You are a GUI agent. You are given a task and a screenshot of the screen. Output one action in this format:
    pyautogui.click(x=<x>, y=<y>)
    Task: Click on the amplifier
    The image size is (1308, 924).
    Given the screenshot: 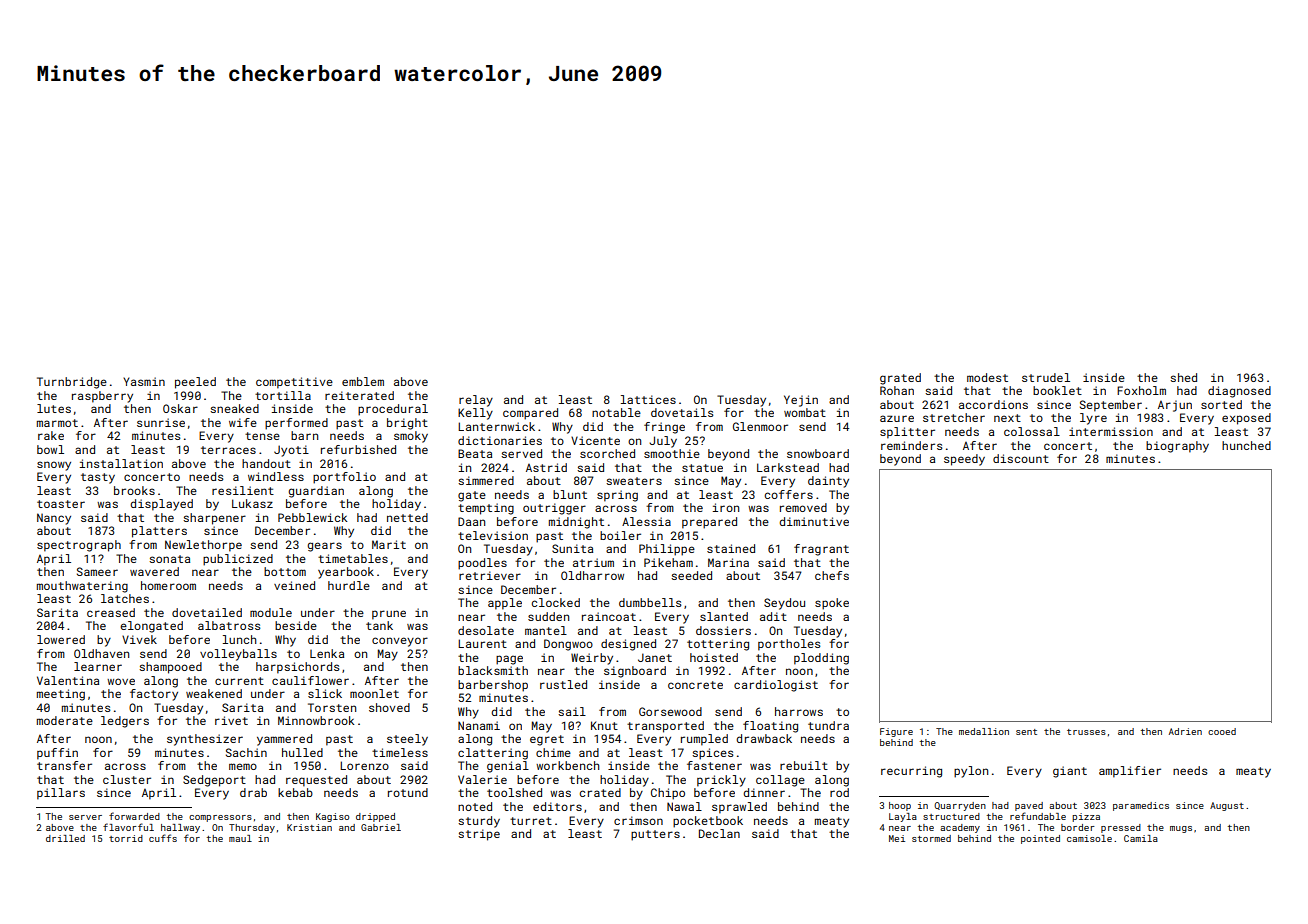 What is the action you would take?
    pyautogui.click(x=1130, y=772)
